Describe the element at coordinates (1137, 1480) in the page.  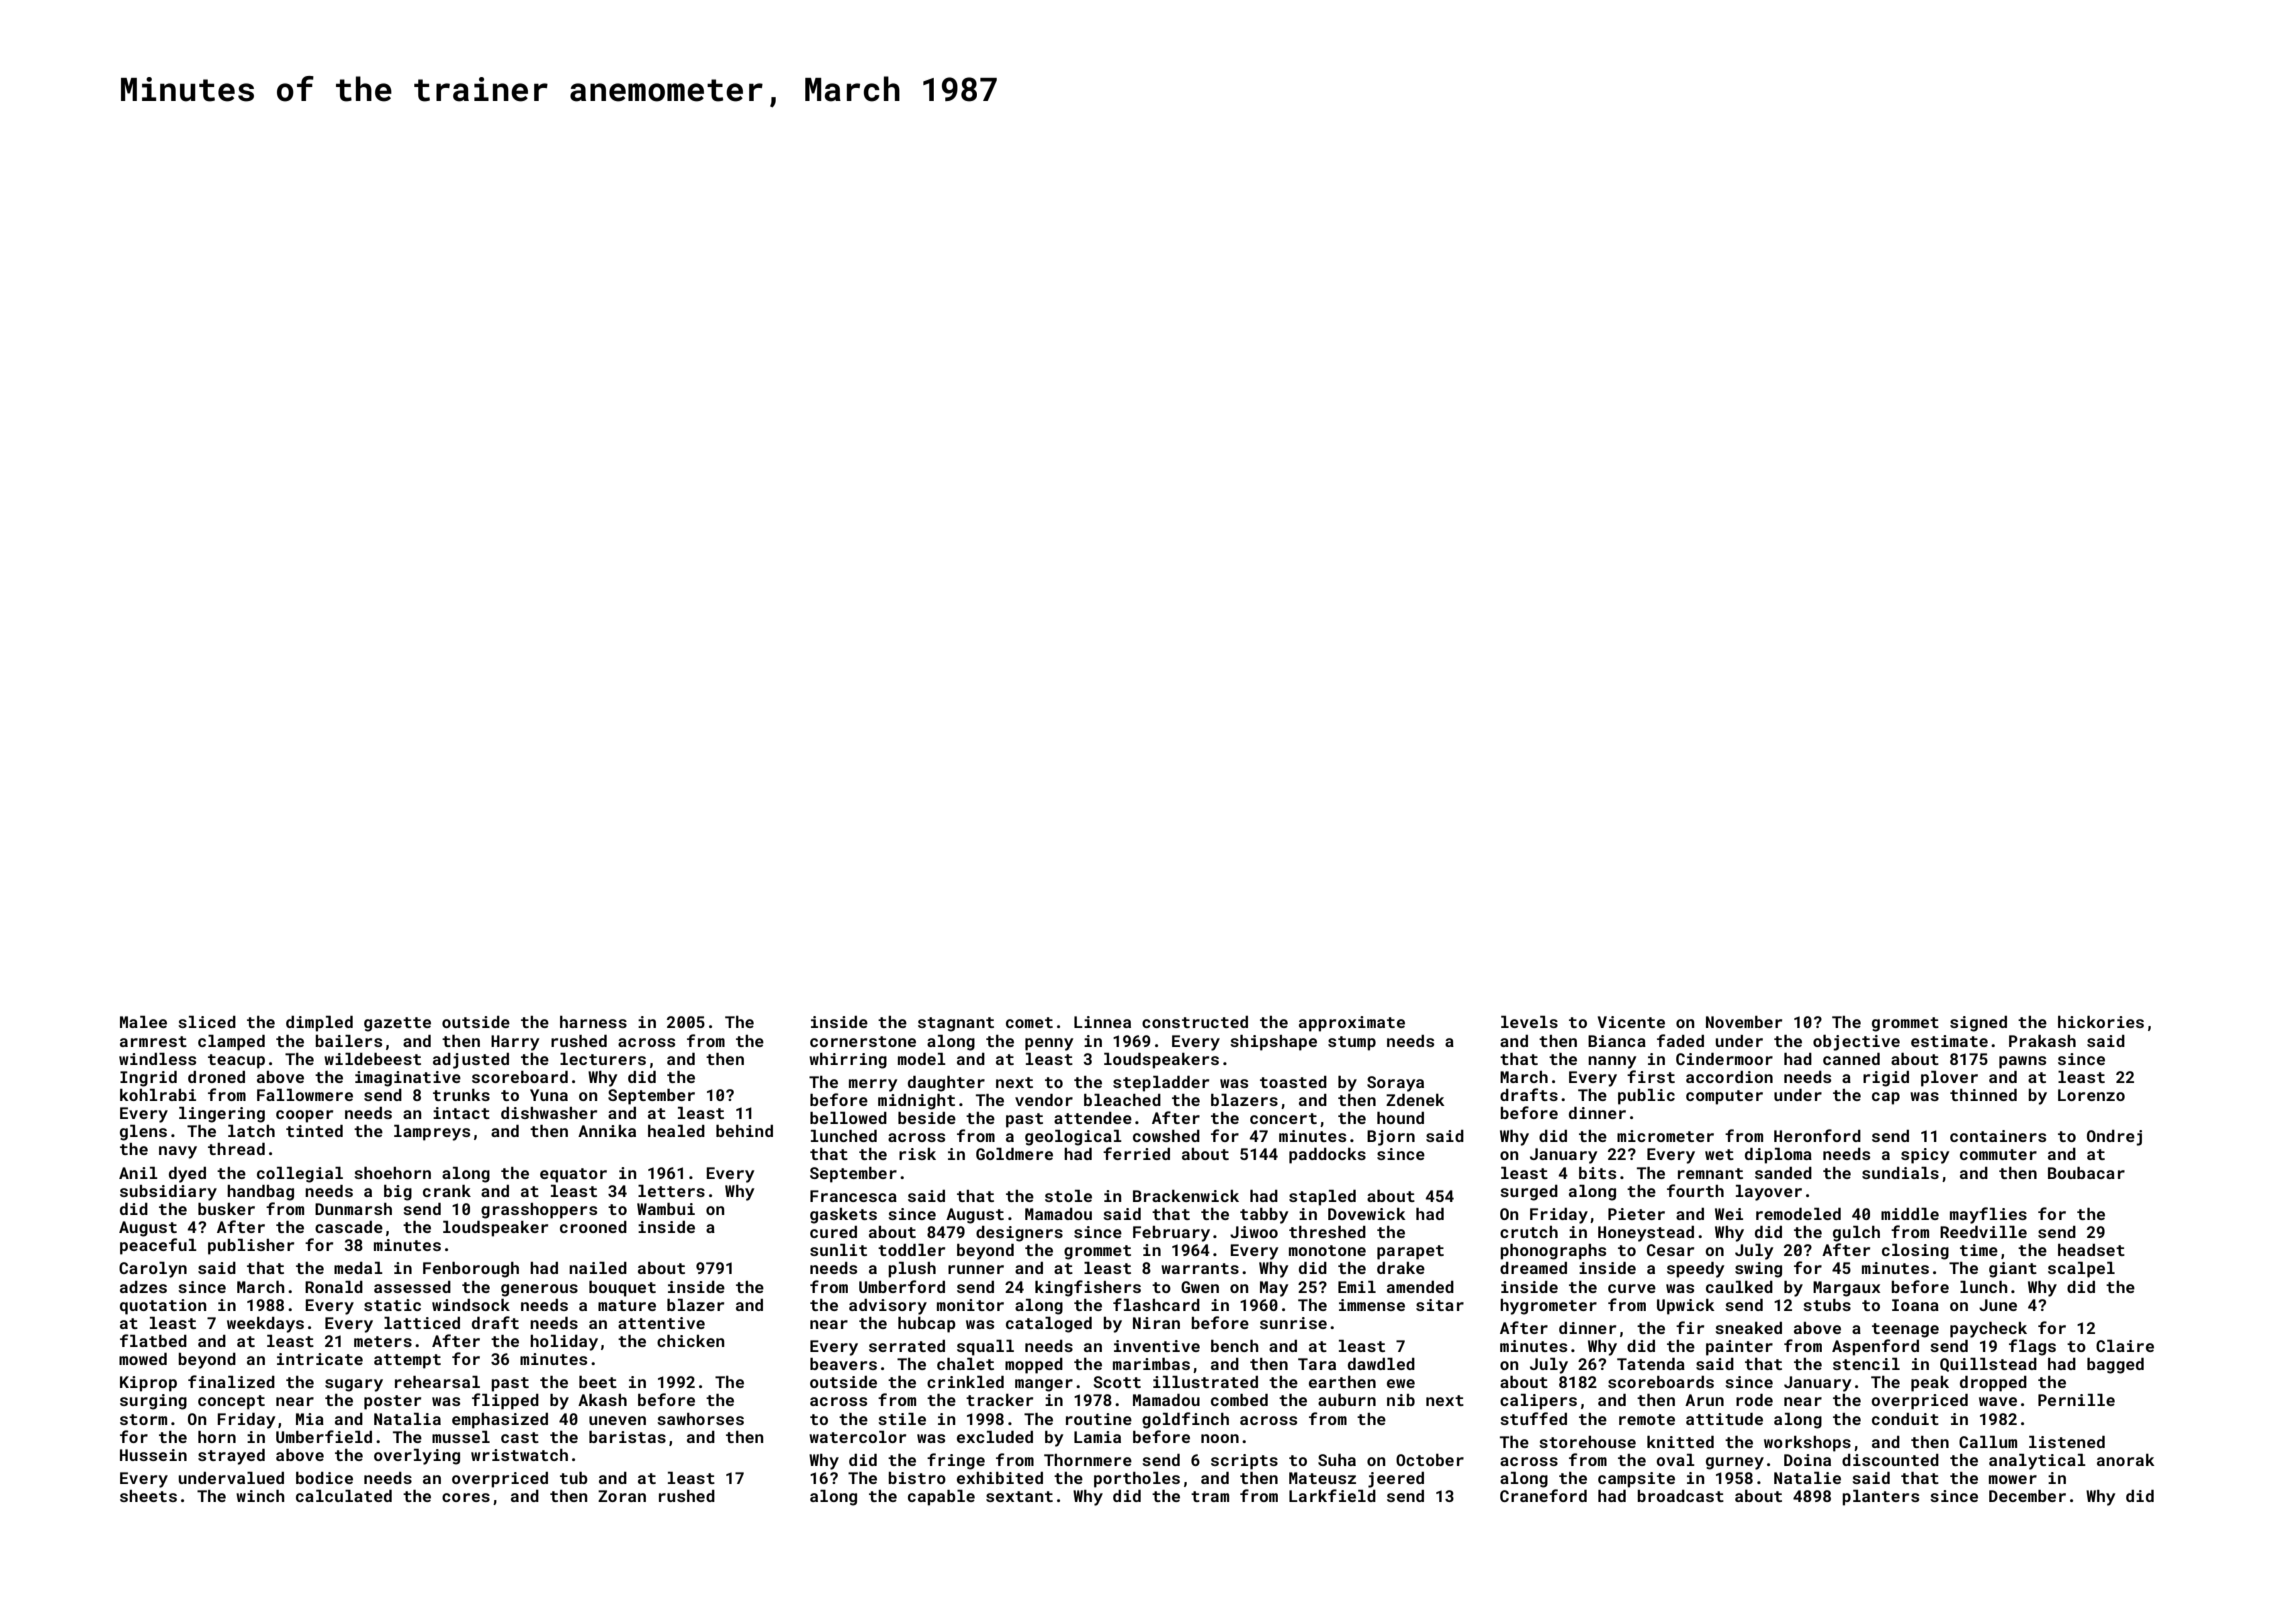
I see `portholes` at that location.
